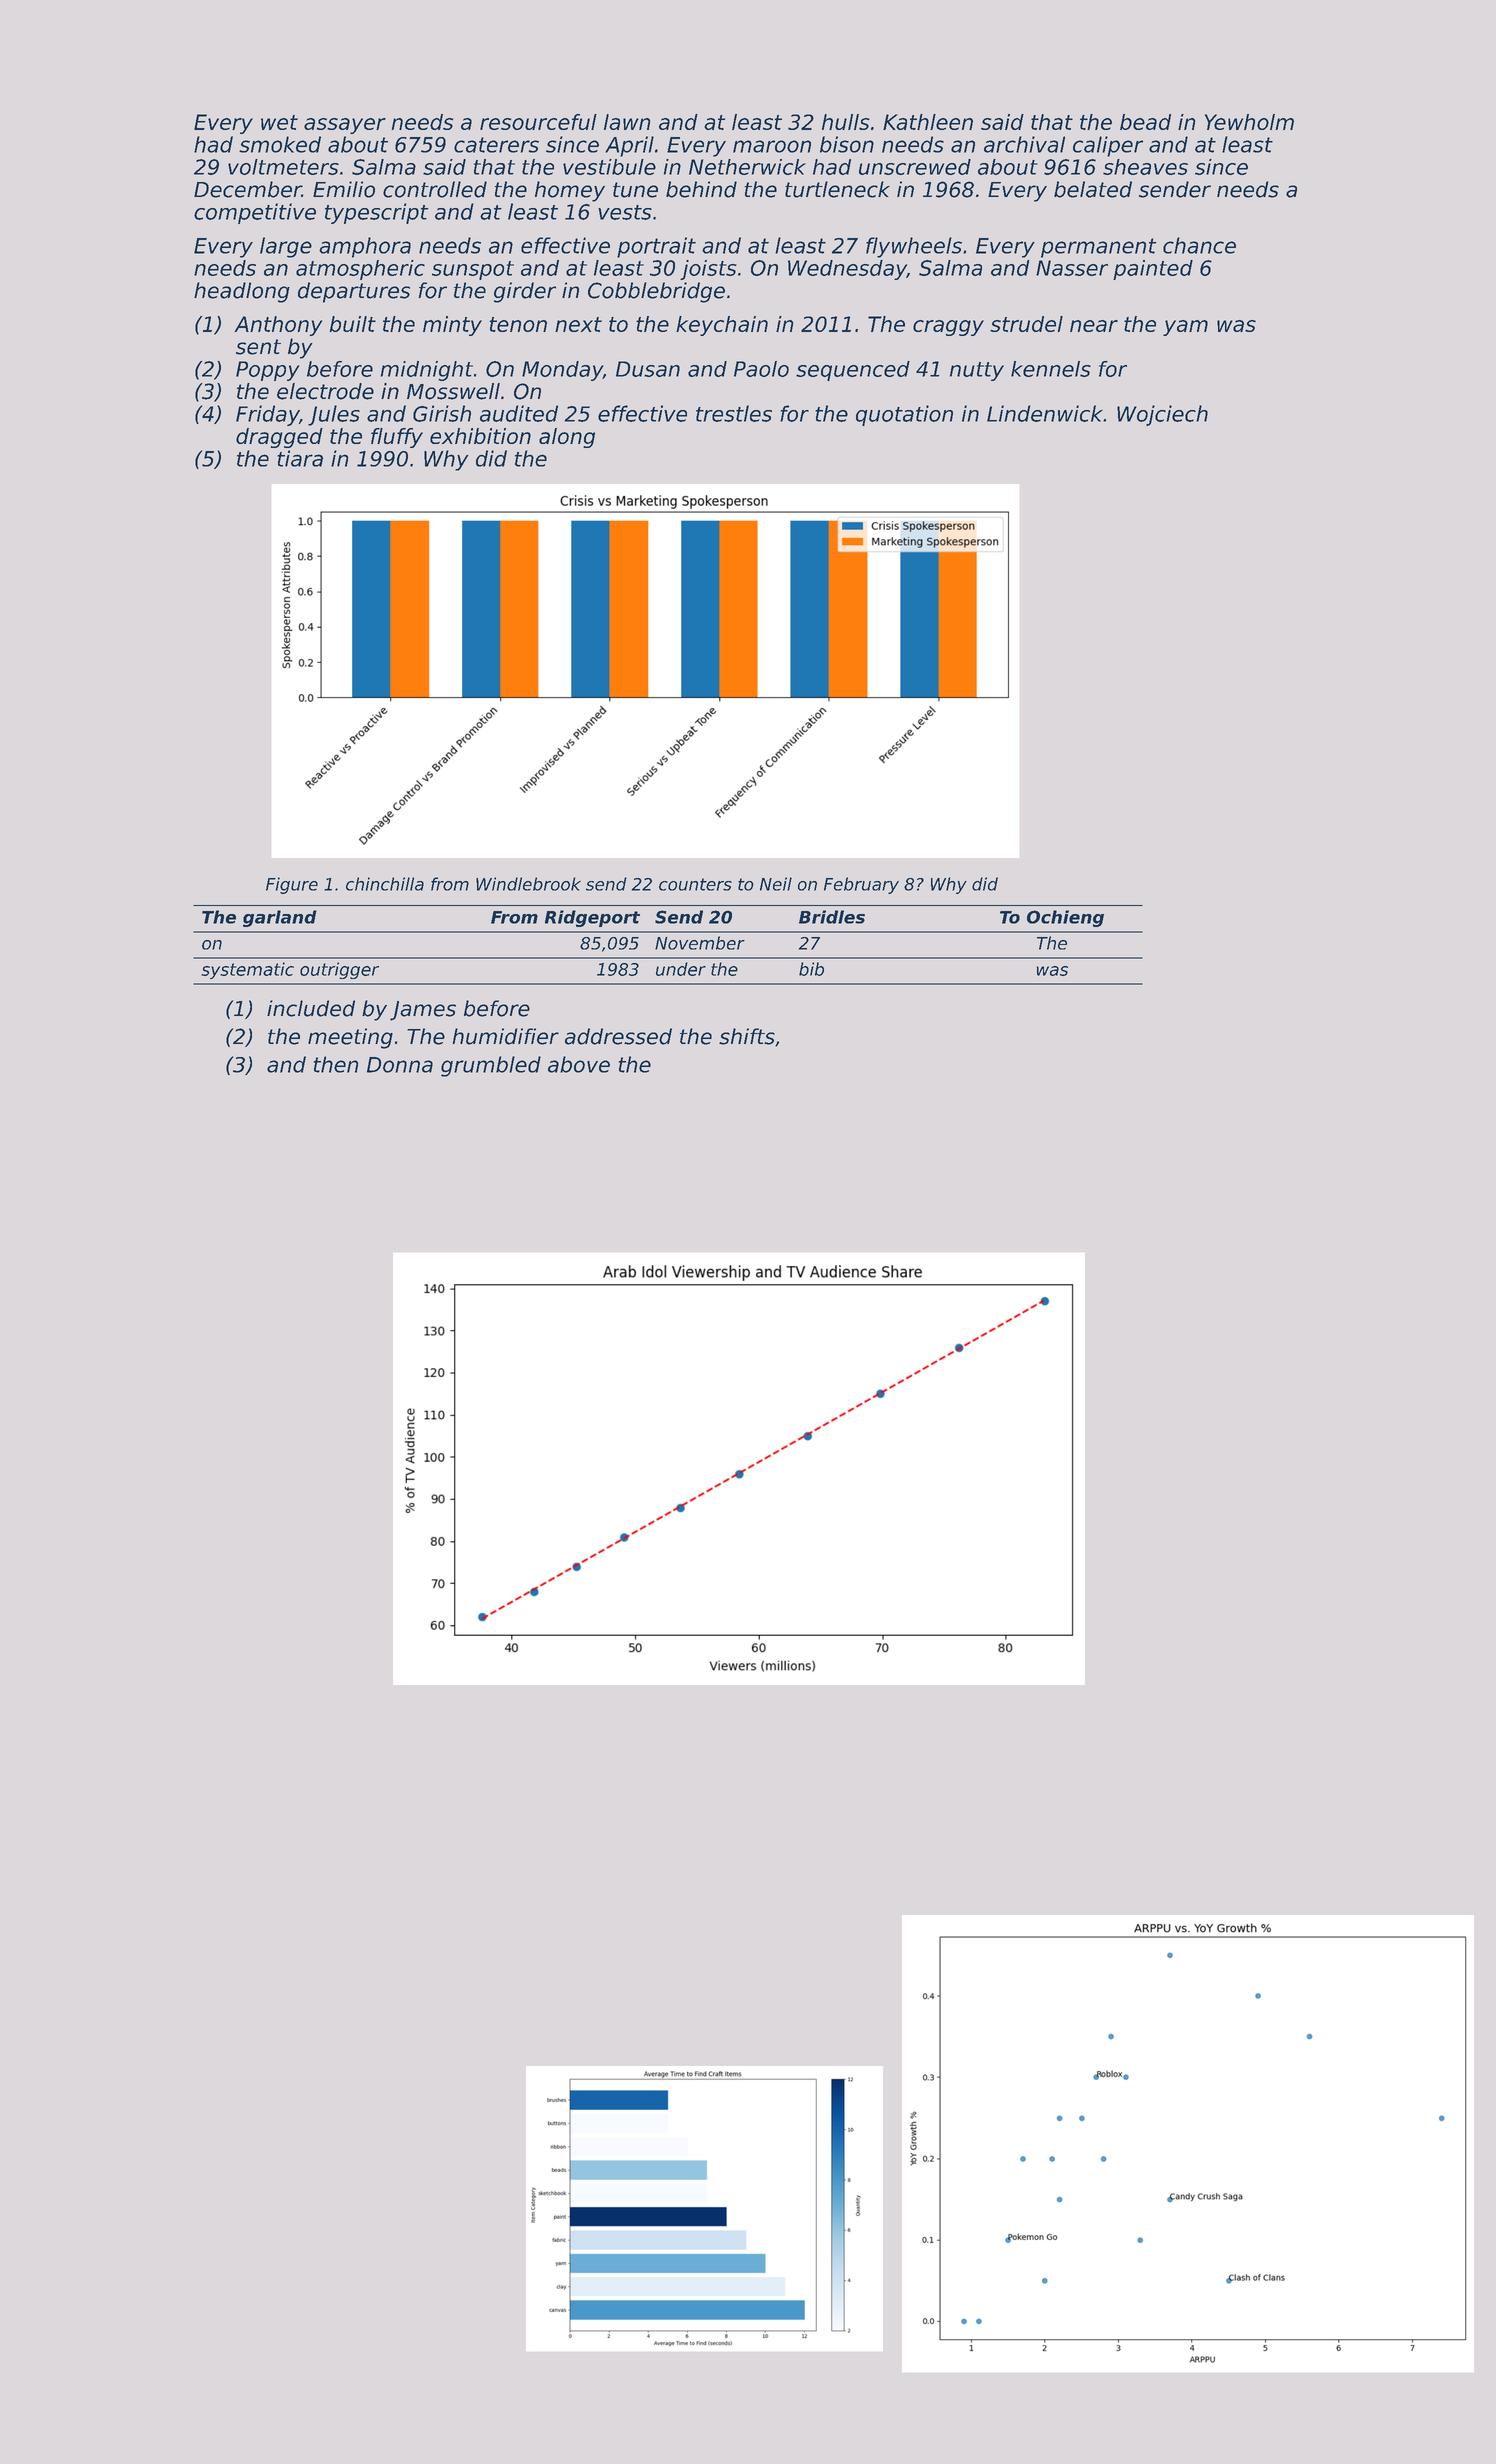 The image size is (1496, 2464). I want to click on Ochieng, so click(1065, 918).
